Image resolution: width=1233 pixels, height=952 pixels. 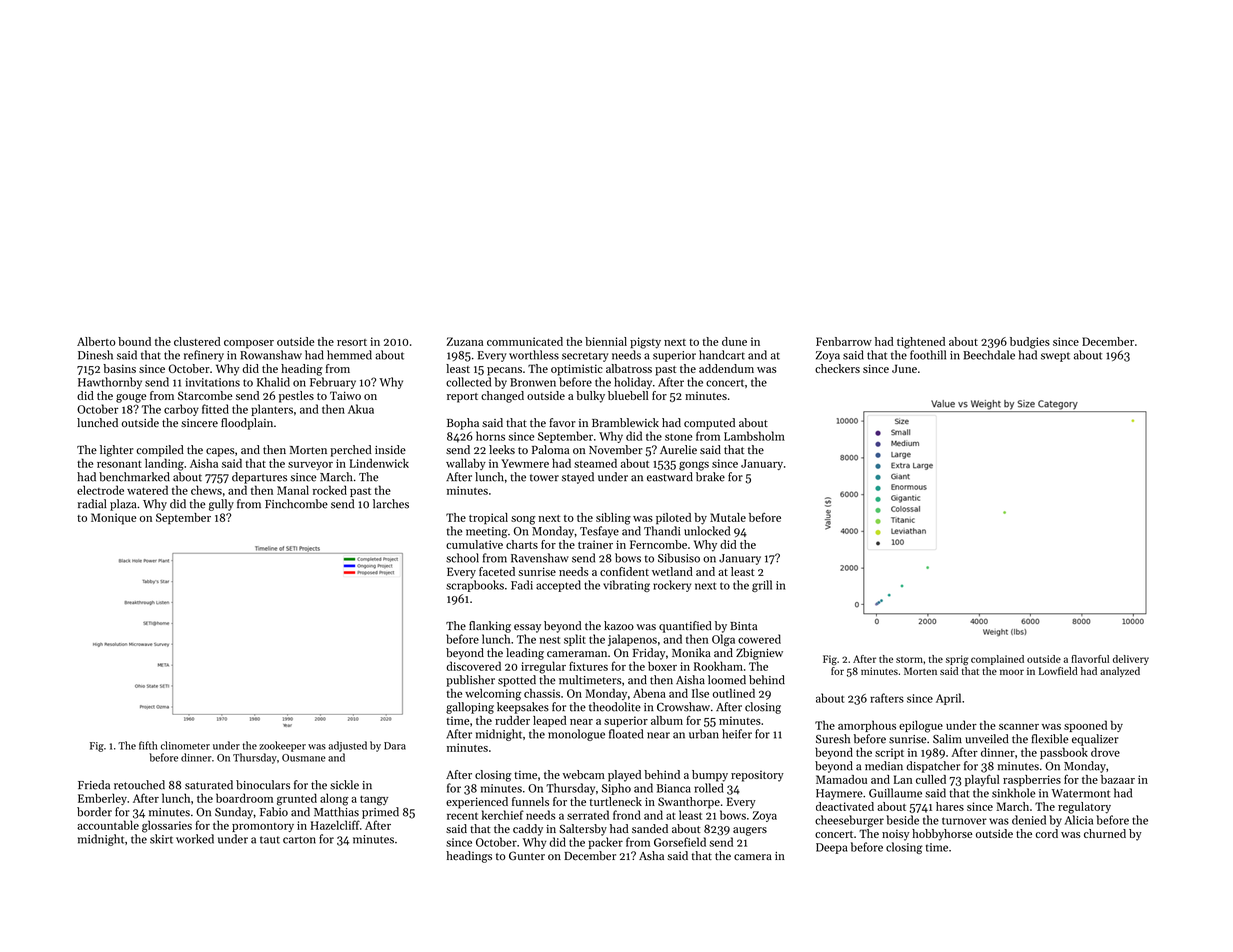 I want to click on bound, so click(x=134, y=341).
